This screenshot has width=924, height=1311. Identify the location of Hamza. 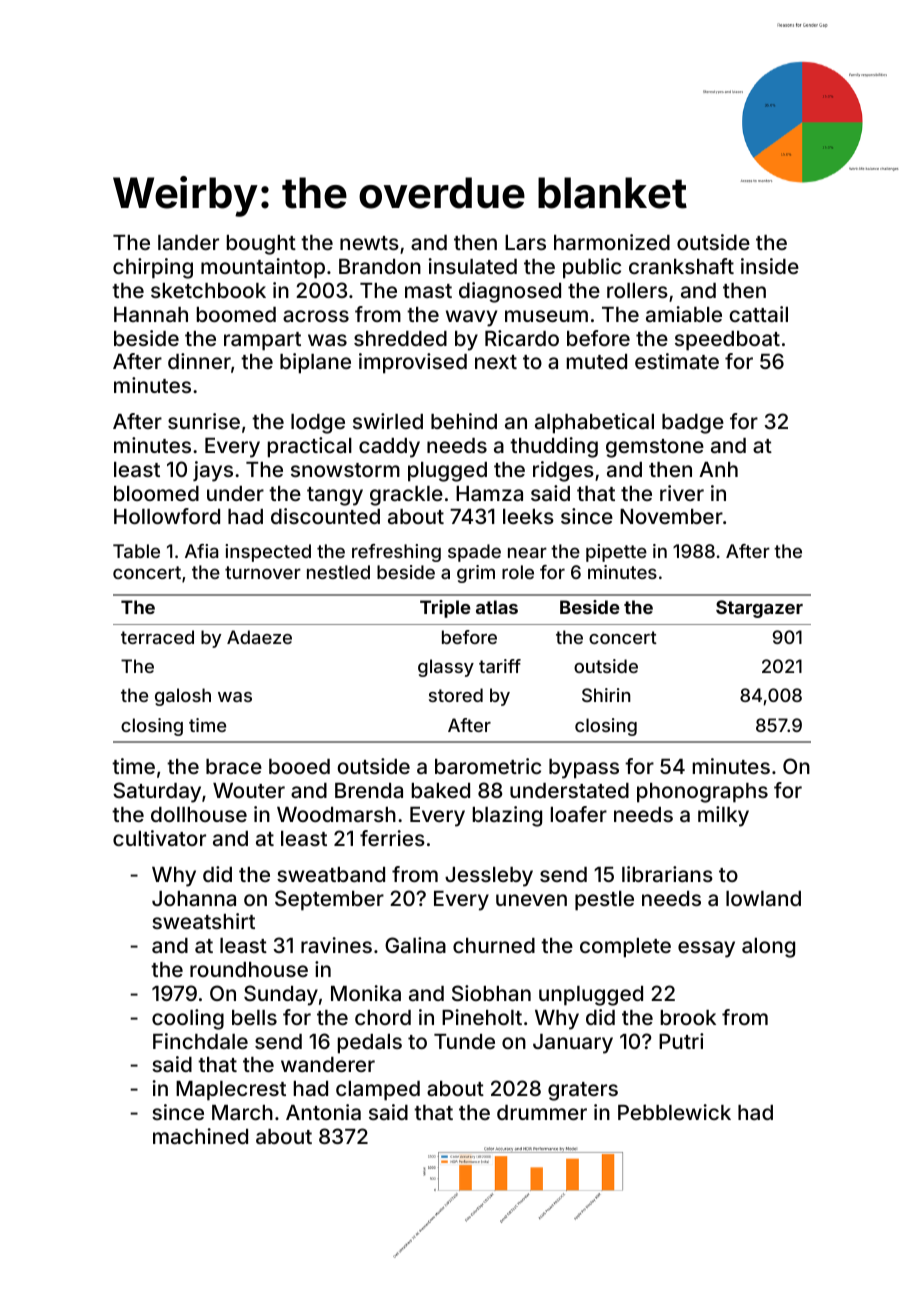
(489, 493).
